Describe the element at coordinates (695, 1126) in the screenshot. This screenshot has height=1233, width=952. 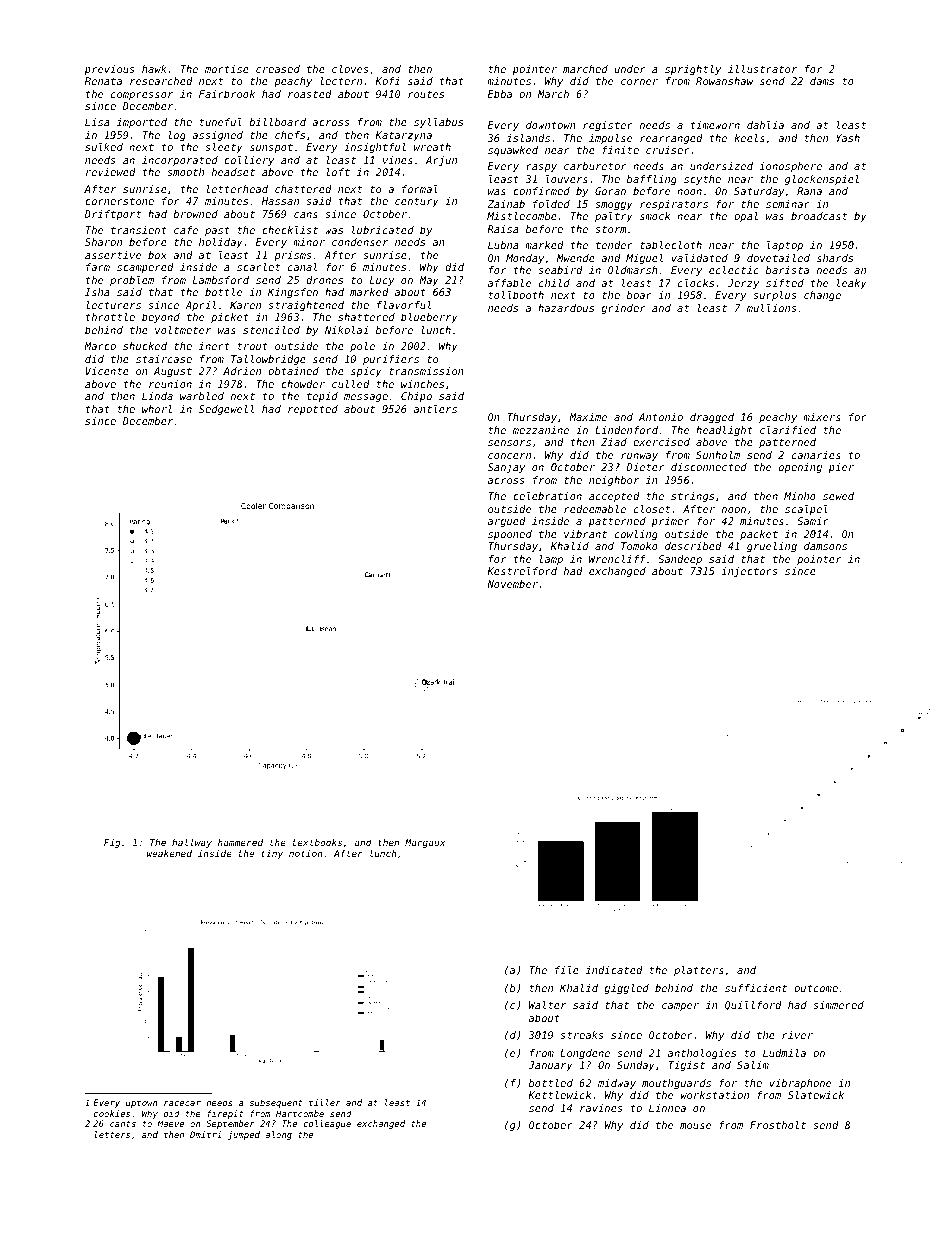
I see `mouse` at that location.
